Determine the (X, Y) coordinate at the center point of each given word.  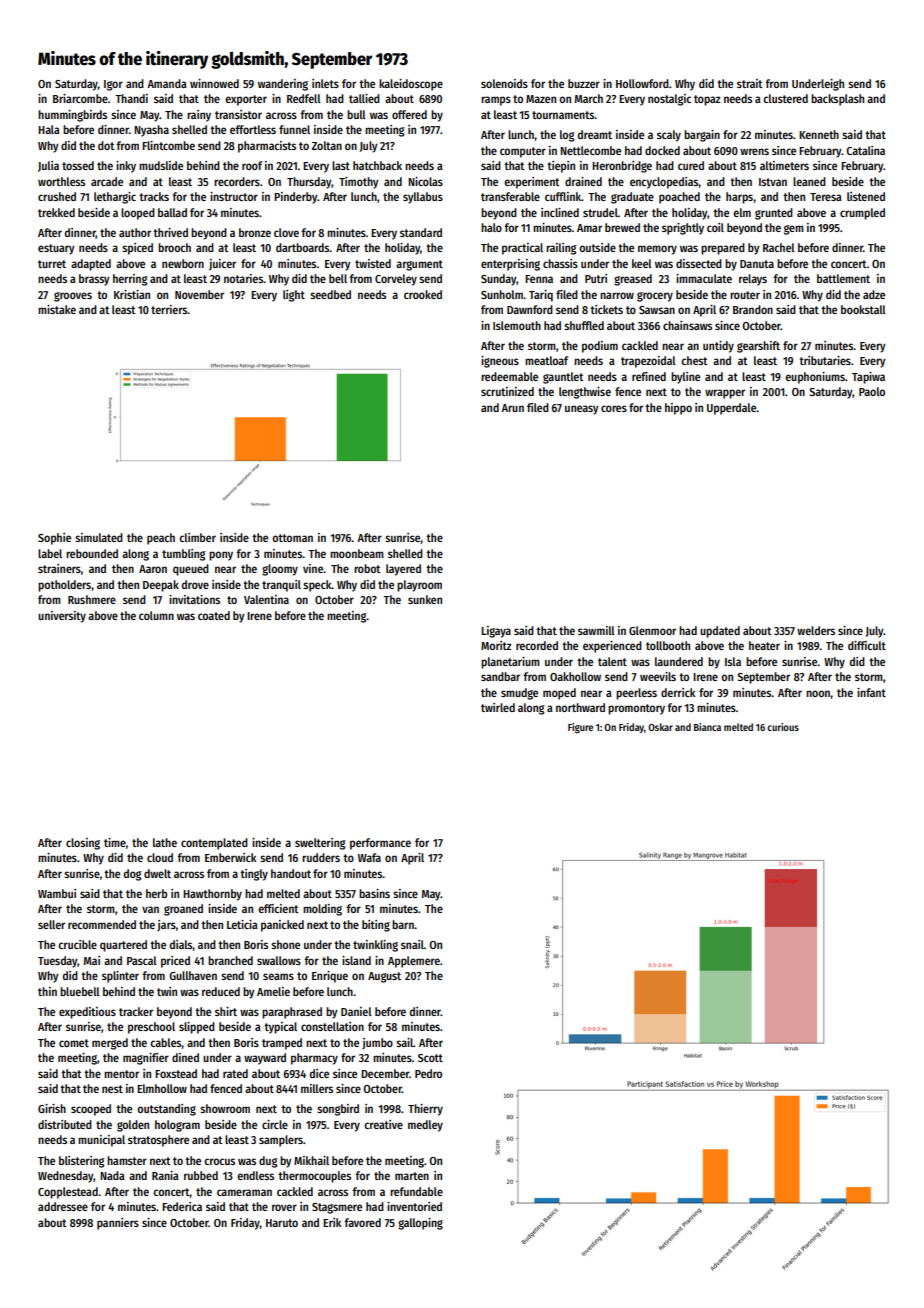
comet (74, 1043)
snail (412, 944)
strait (749, 83)
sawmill (596, 630)
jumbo (377, 1043)
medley (425, 1126)
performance (380, 844)
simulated (99, 537)
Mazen (541, 99)
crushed (57, 196)
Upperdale (731, 409)
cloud (160, 857)
